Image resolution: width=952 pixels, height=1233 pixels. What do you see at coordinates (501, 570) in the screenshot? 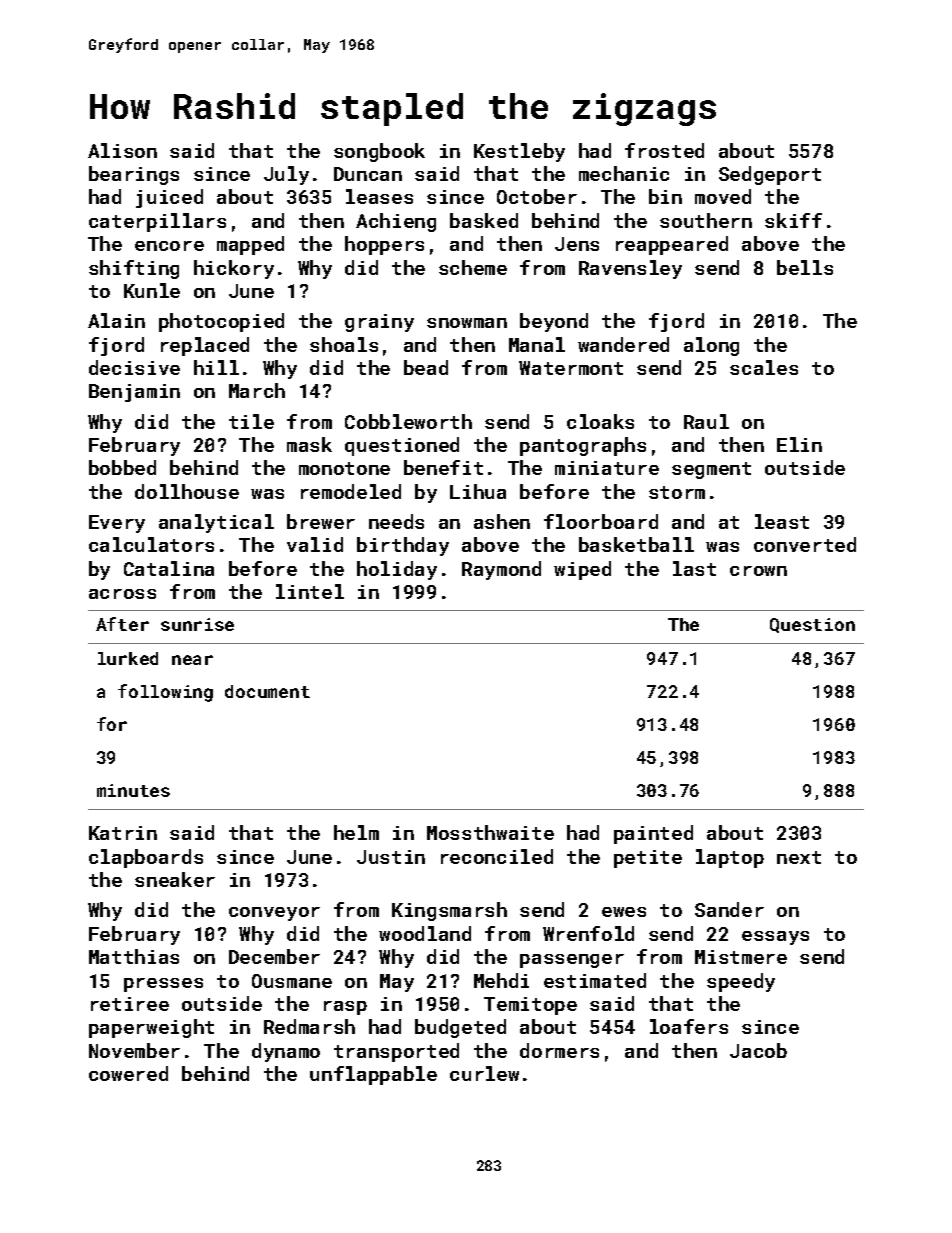
I see `Raymond` at bounding box center [501, 570].
